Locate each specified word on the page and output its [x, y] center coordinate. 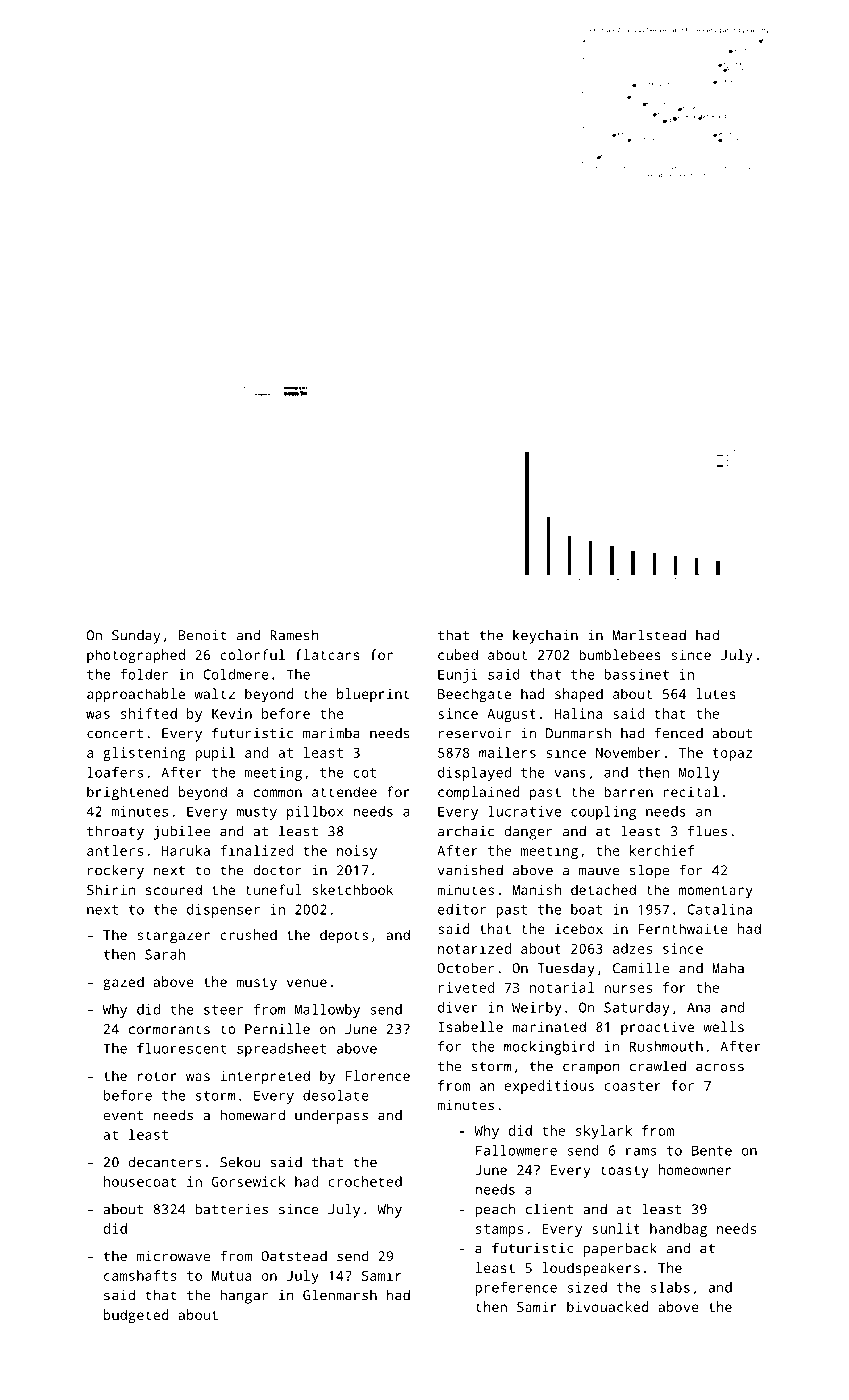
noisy [357, 852]
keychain [545, 637]
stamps [499, 1230]
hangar [244, 1297]
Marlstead [649, 635]
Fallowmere [516, 1150]
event [123, 1116]
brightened [128, 793]
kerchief [662, 850]
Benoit [202, 635]
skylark [604, 1132]
